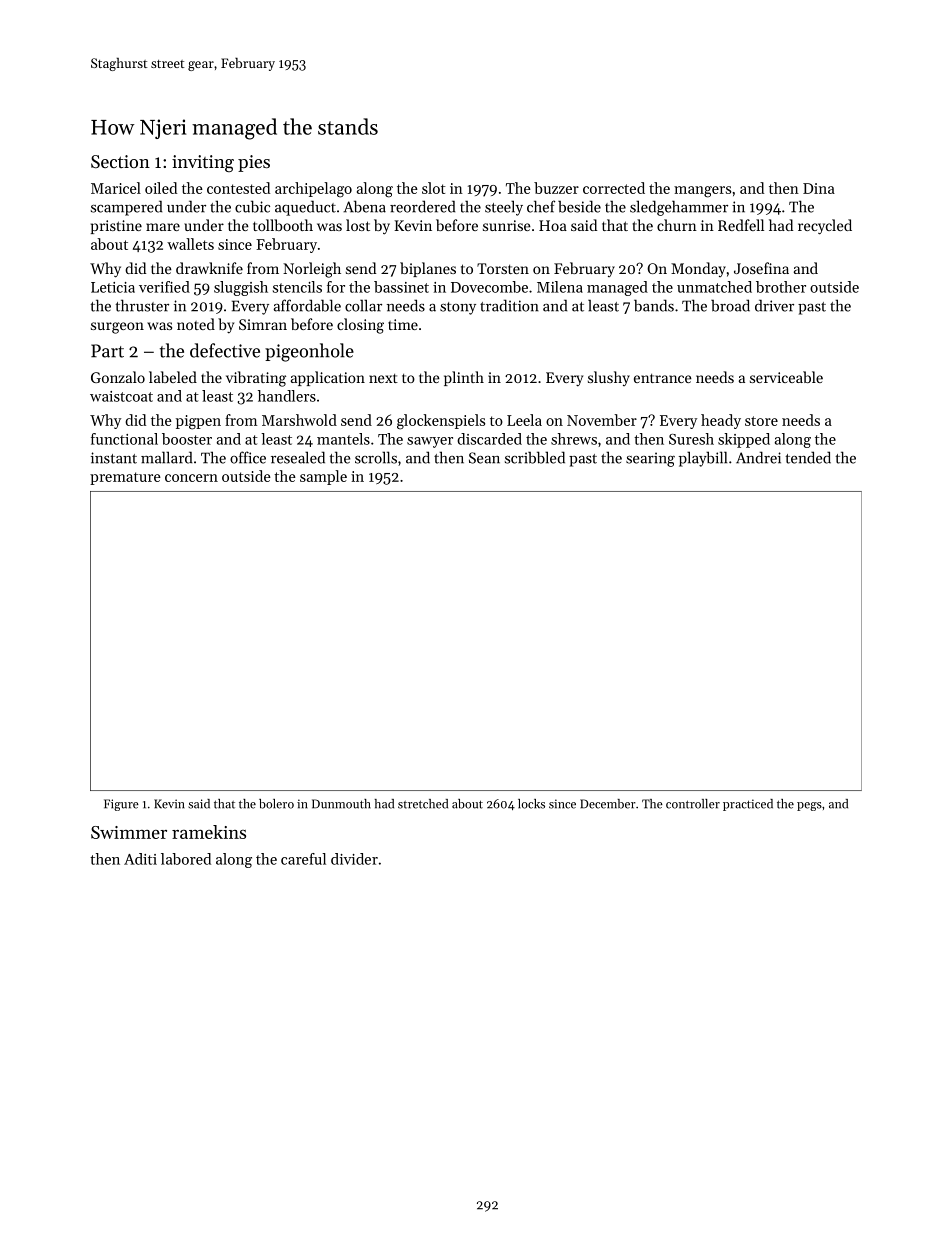 Image resolution: width=952 pixels, height=1233 pixels. I want to click on pegs, so click(809, 806).
